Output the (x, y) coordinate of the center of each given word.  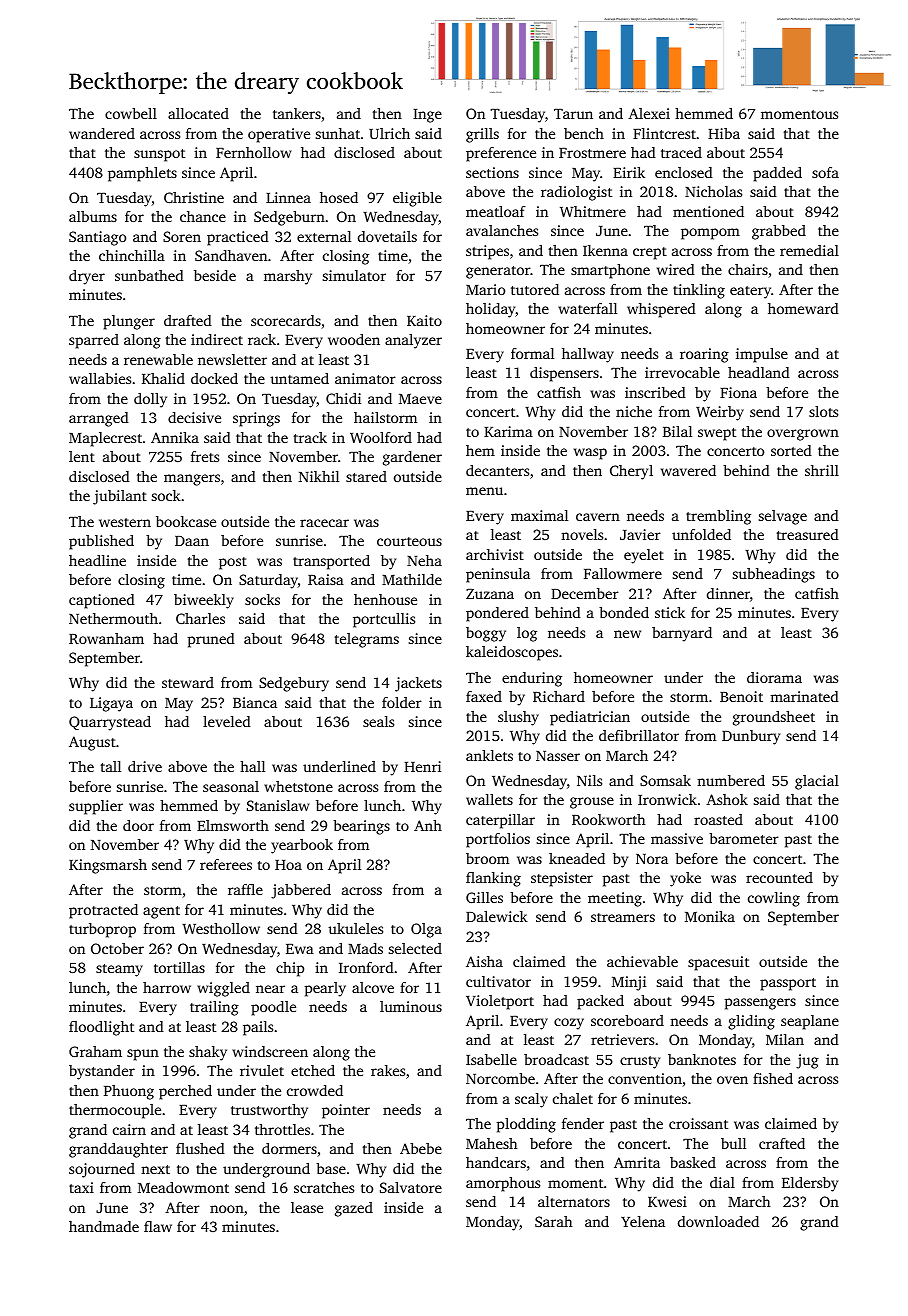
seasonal (231, 786)
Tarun (573, 114)
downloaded (718, 1221)
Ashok (727, 799)
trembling (718, 517)
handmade (104, 1226)
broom (487, 858)
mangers (192, 480)
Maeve (420, 399)
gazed (354, 1209)
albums (93, 216)
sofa (825, 172)
